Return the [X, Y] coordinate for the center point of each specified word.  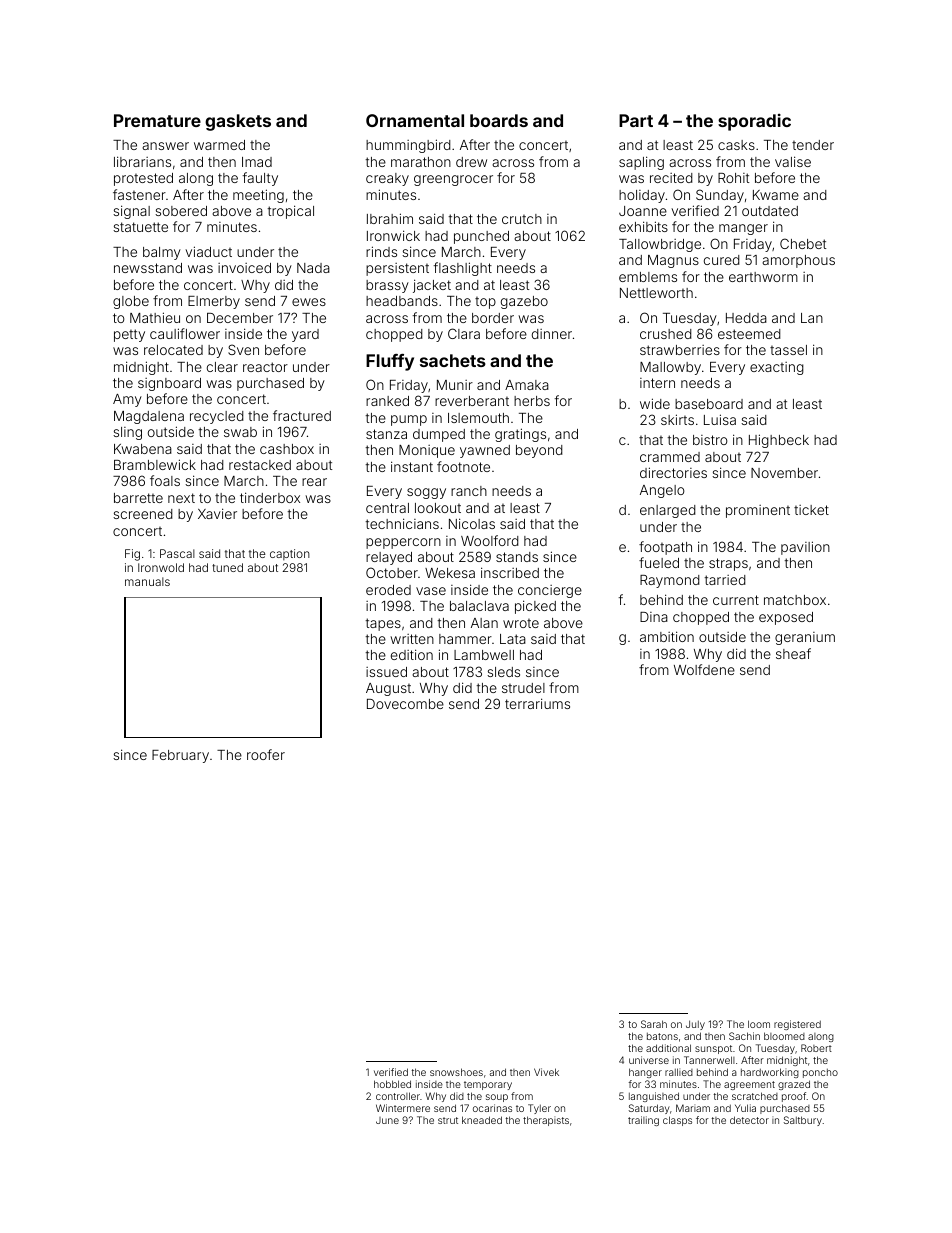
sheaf [793, 653]
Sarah [654, 1024]
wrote [521, 623]
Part [636, 120]
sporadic [754, 122]
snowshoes [456, 1072]
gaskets [238, 122]
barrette [138, 498]
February [180, 756]
